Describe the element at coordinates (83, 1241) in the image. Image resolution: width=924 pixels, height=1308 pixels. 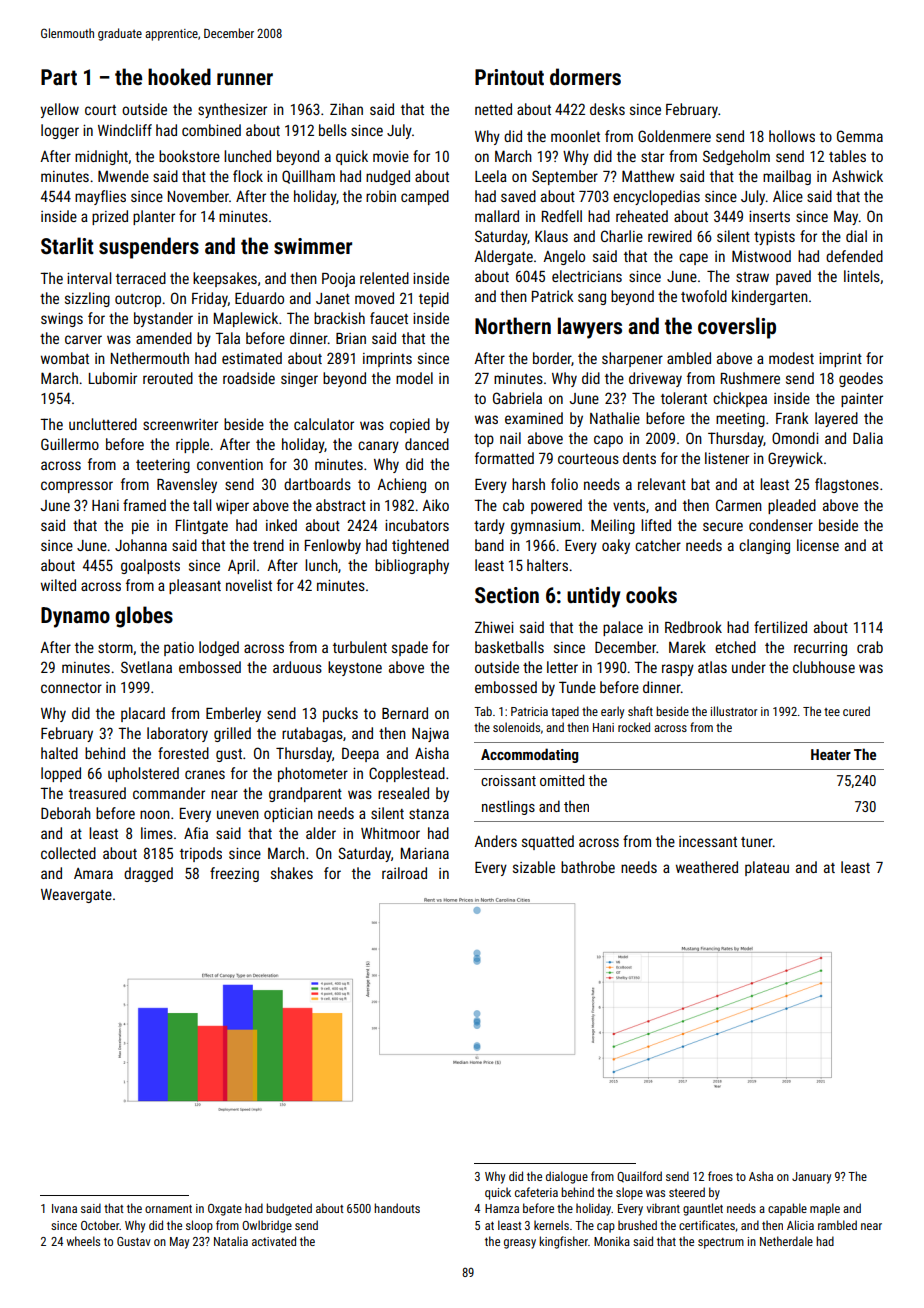
I see `wheels` at that location.
